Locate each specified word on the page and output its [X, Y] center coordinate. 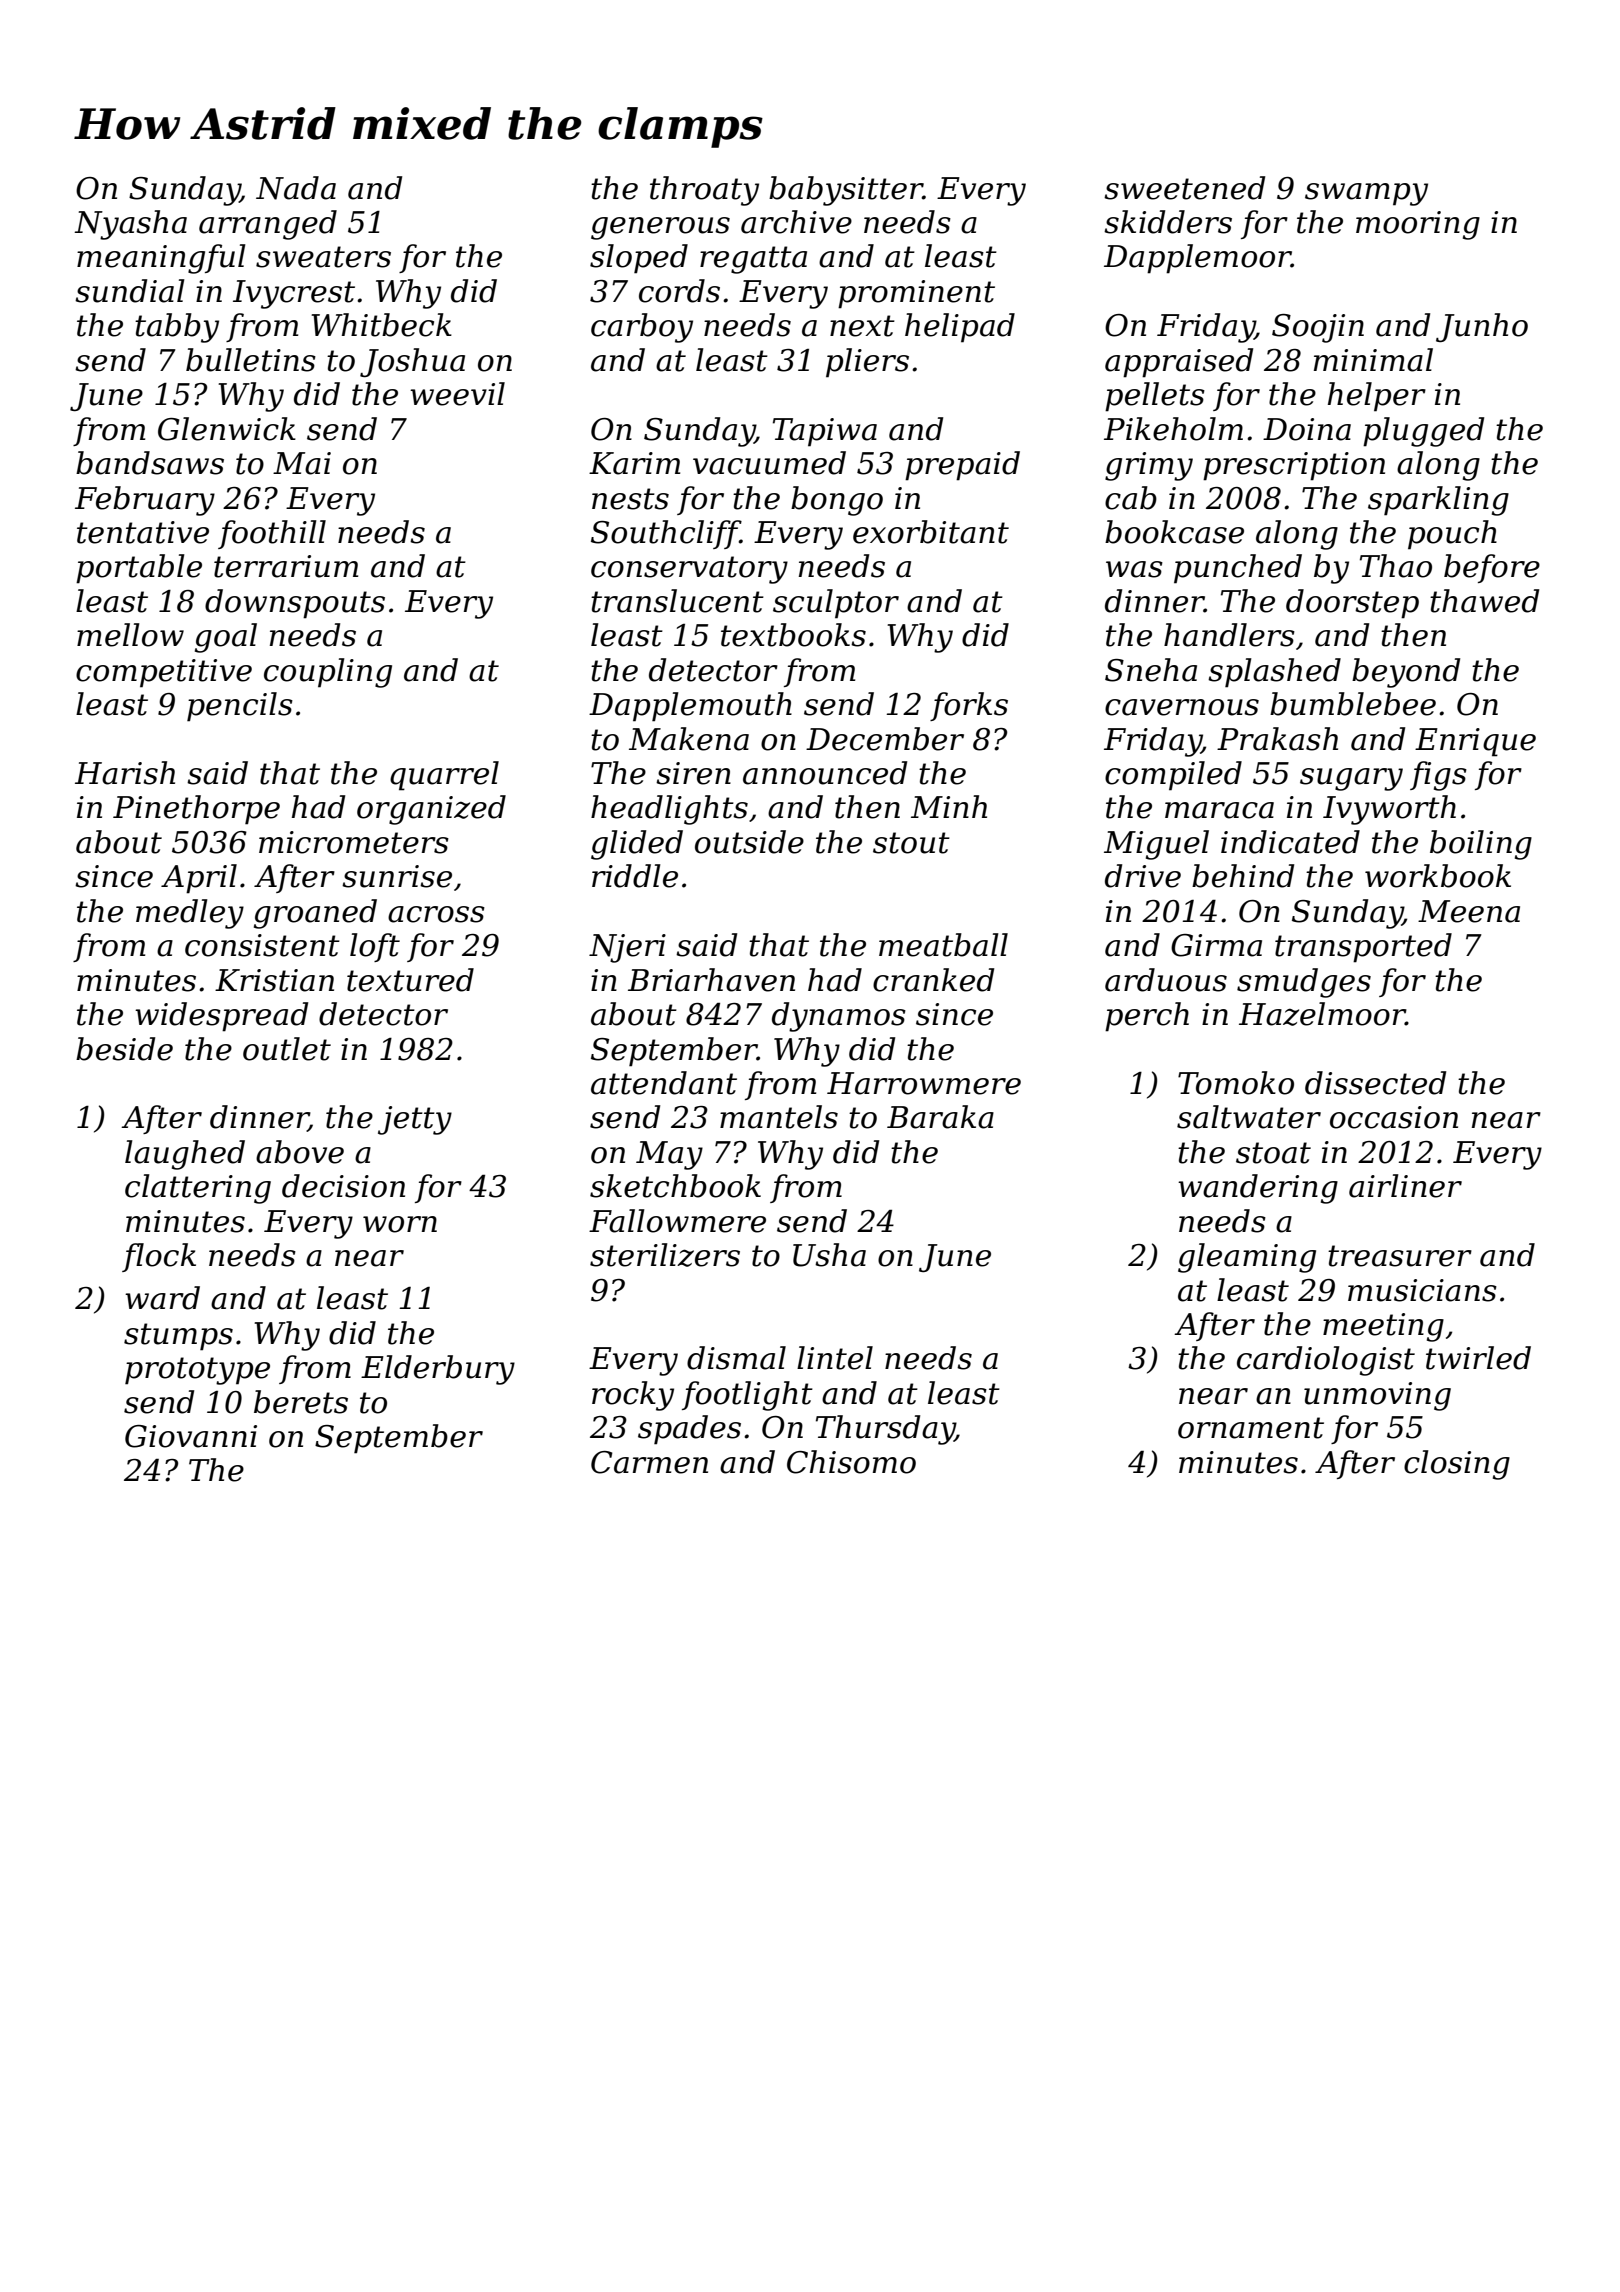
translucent [677, 601]
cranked [933, 980]
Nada [296, 188]
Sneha [1151, 670]
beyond [1406, 673]
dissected [1375, 1083]
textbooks [793, 635]
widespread [221, 1017]
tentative [143, 532]
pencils [240, 707]
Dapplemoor [1197, 259]
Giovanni [191, 1436]
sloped [639, 259]
